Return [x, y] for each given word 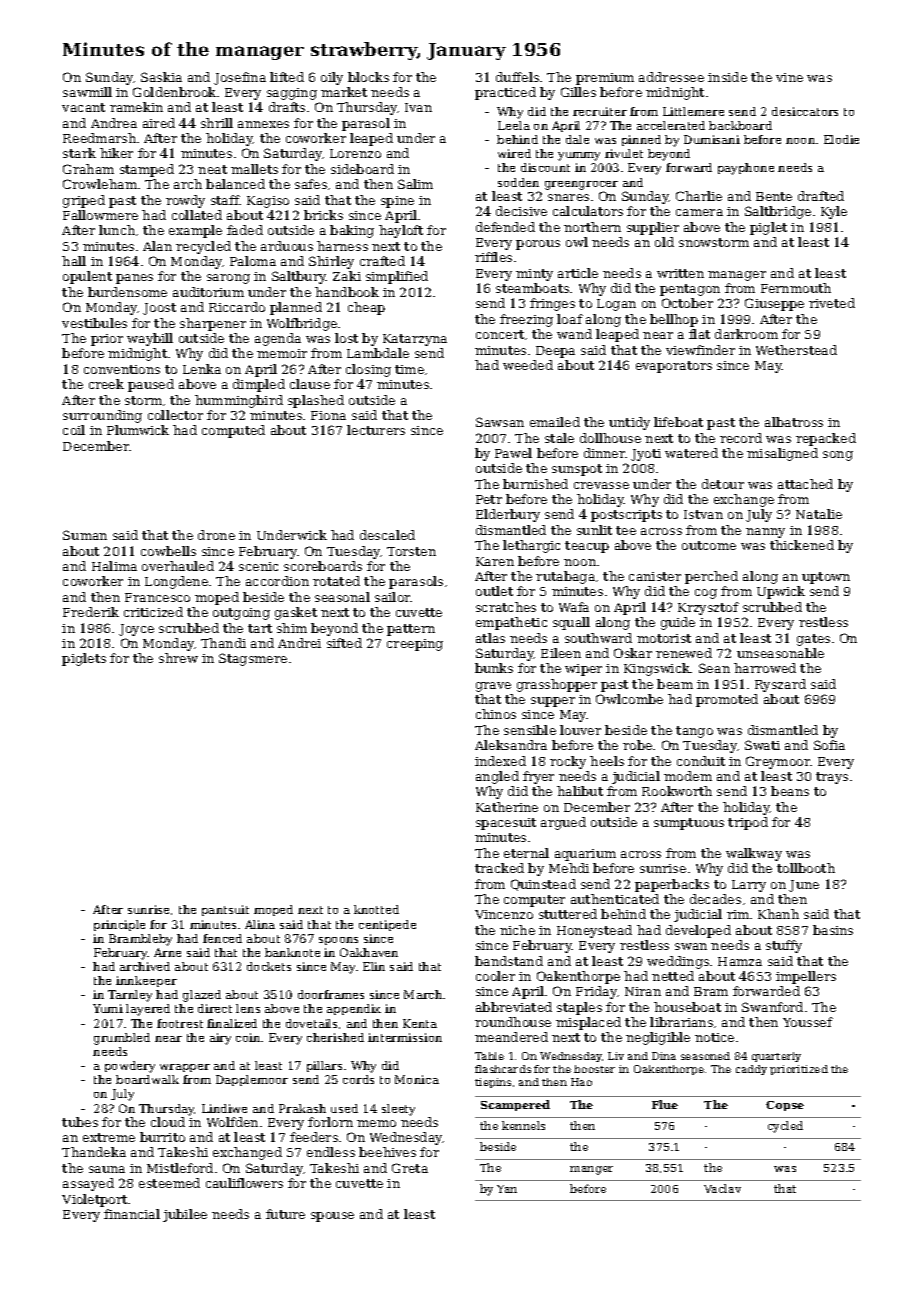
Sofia [829, 745]
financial [132, 1214]
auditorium [208, 292]
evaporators [674, 367]
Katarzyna [415, 340]
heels [607, 761]
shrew [178, 658]
